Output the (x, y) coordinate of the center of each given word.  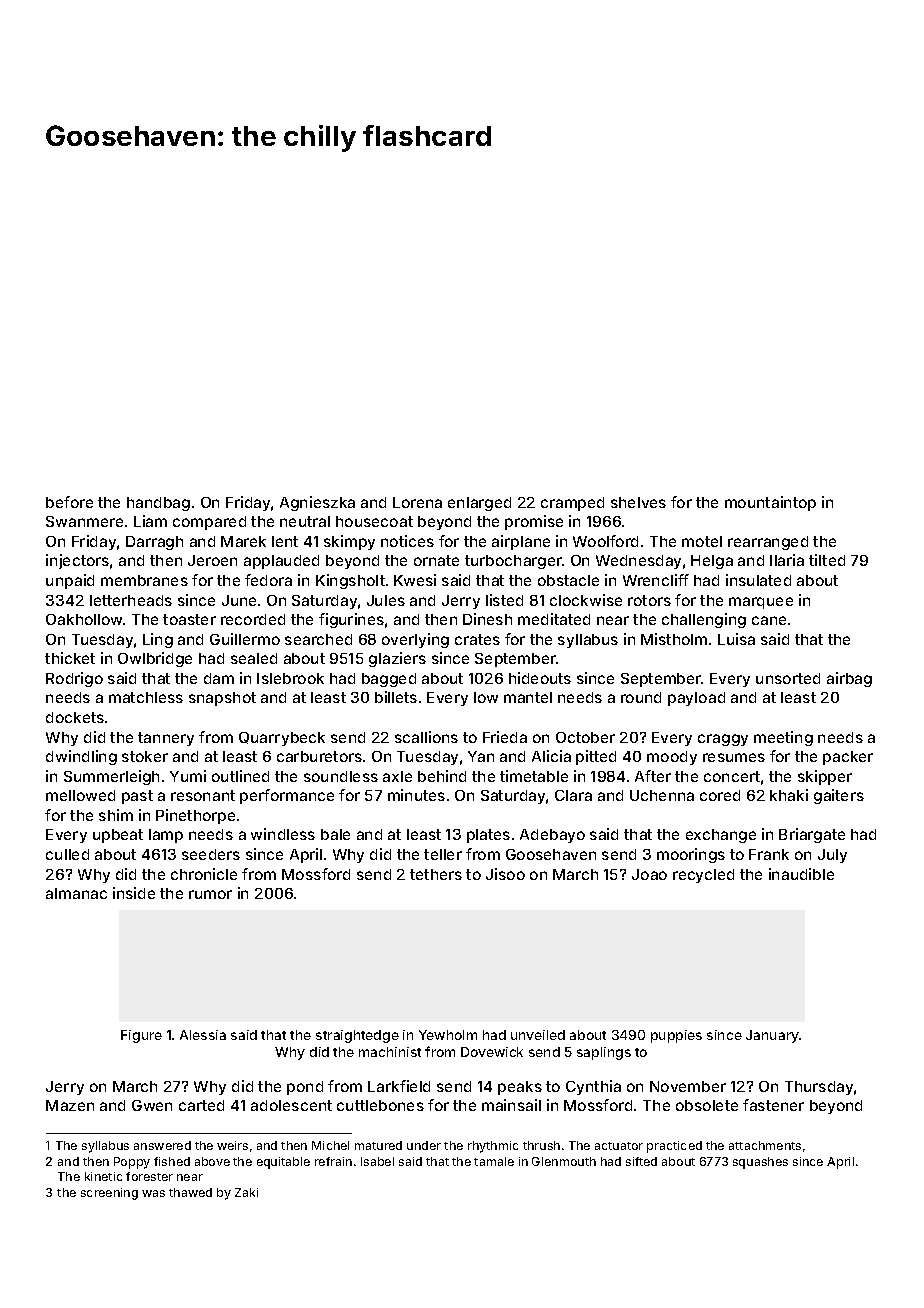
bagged (389, 680)
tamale (494, 1161)
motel (702, 541)
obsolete (707, 1105)
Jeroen (212, 560)
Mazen (70, 1105)
